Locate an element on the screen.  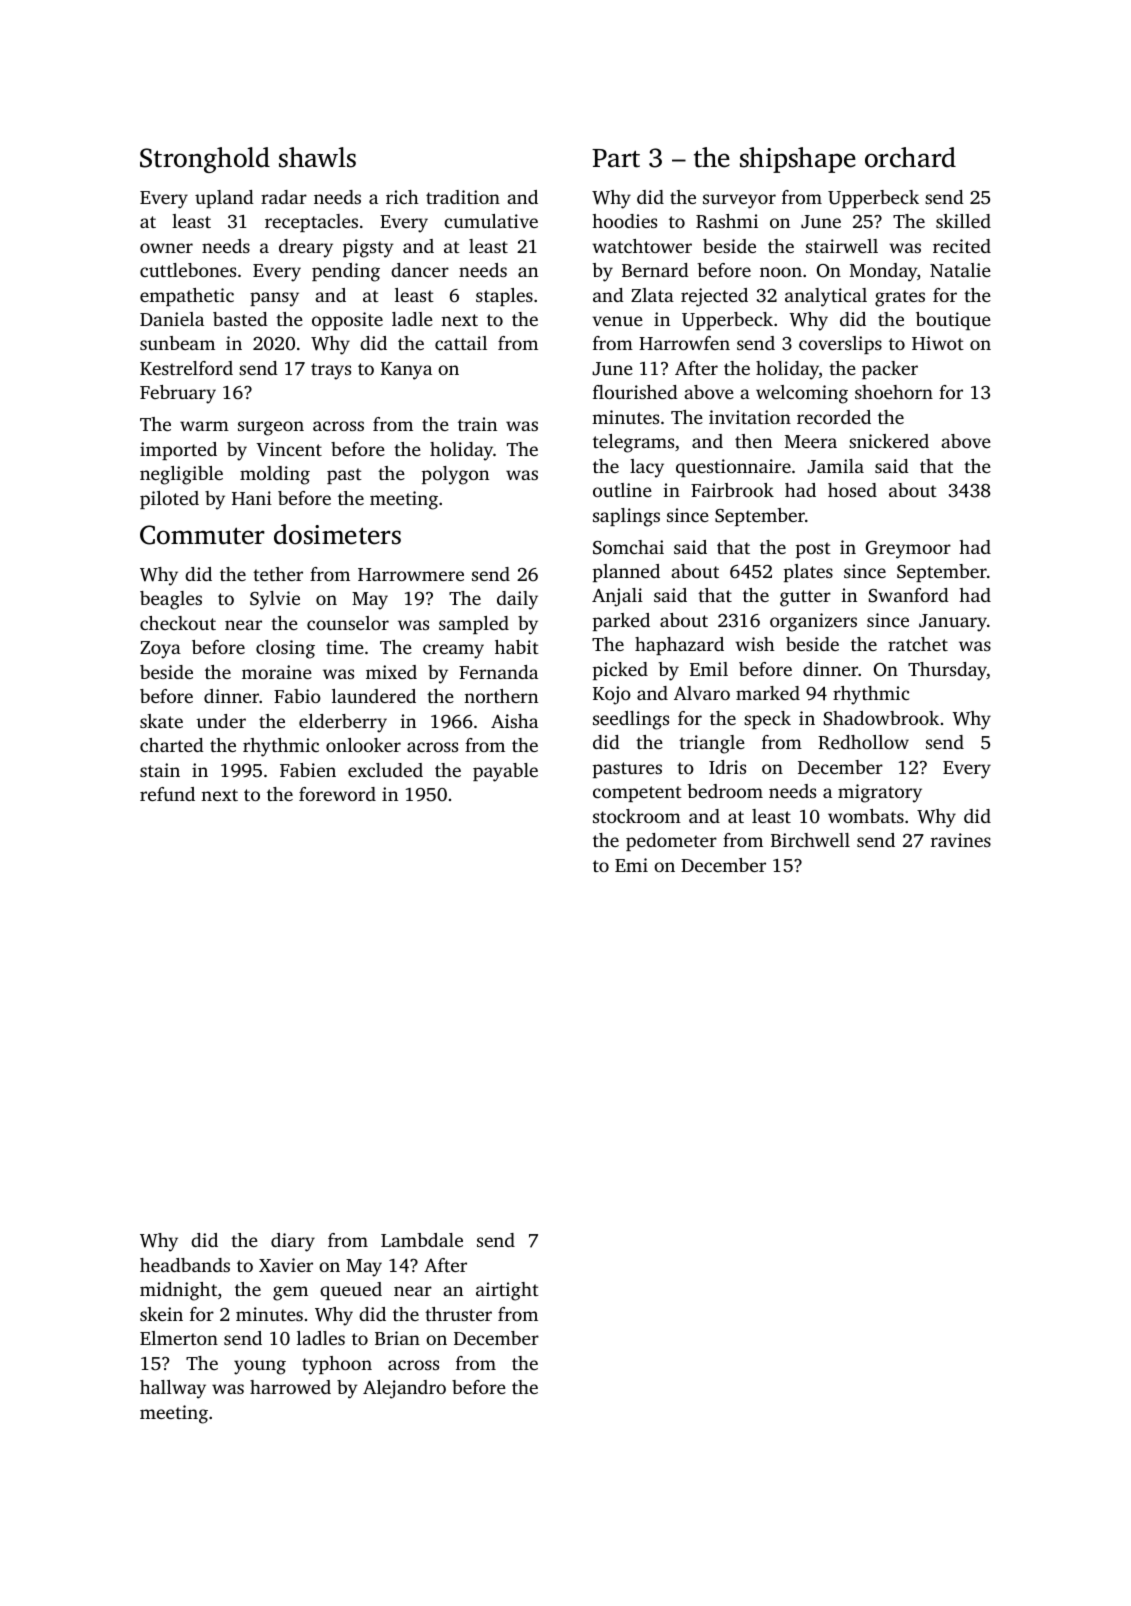
pedometer is located at coordinates (671, 842).
